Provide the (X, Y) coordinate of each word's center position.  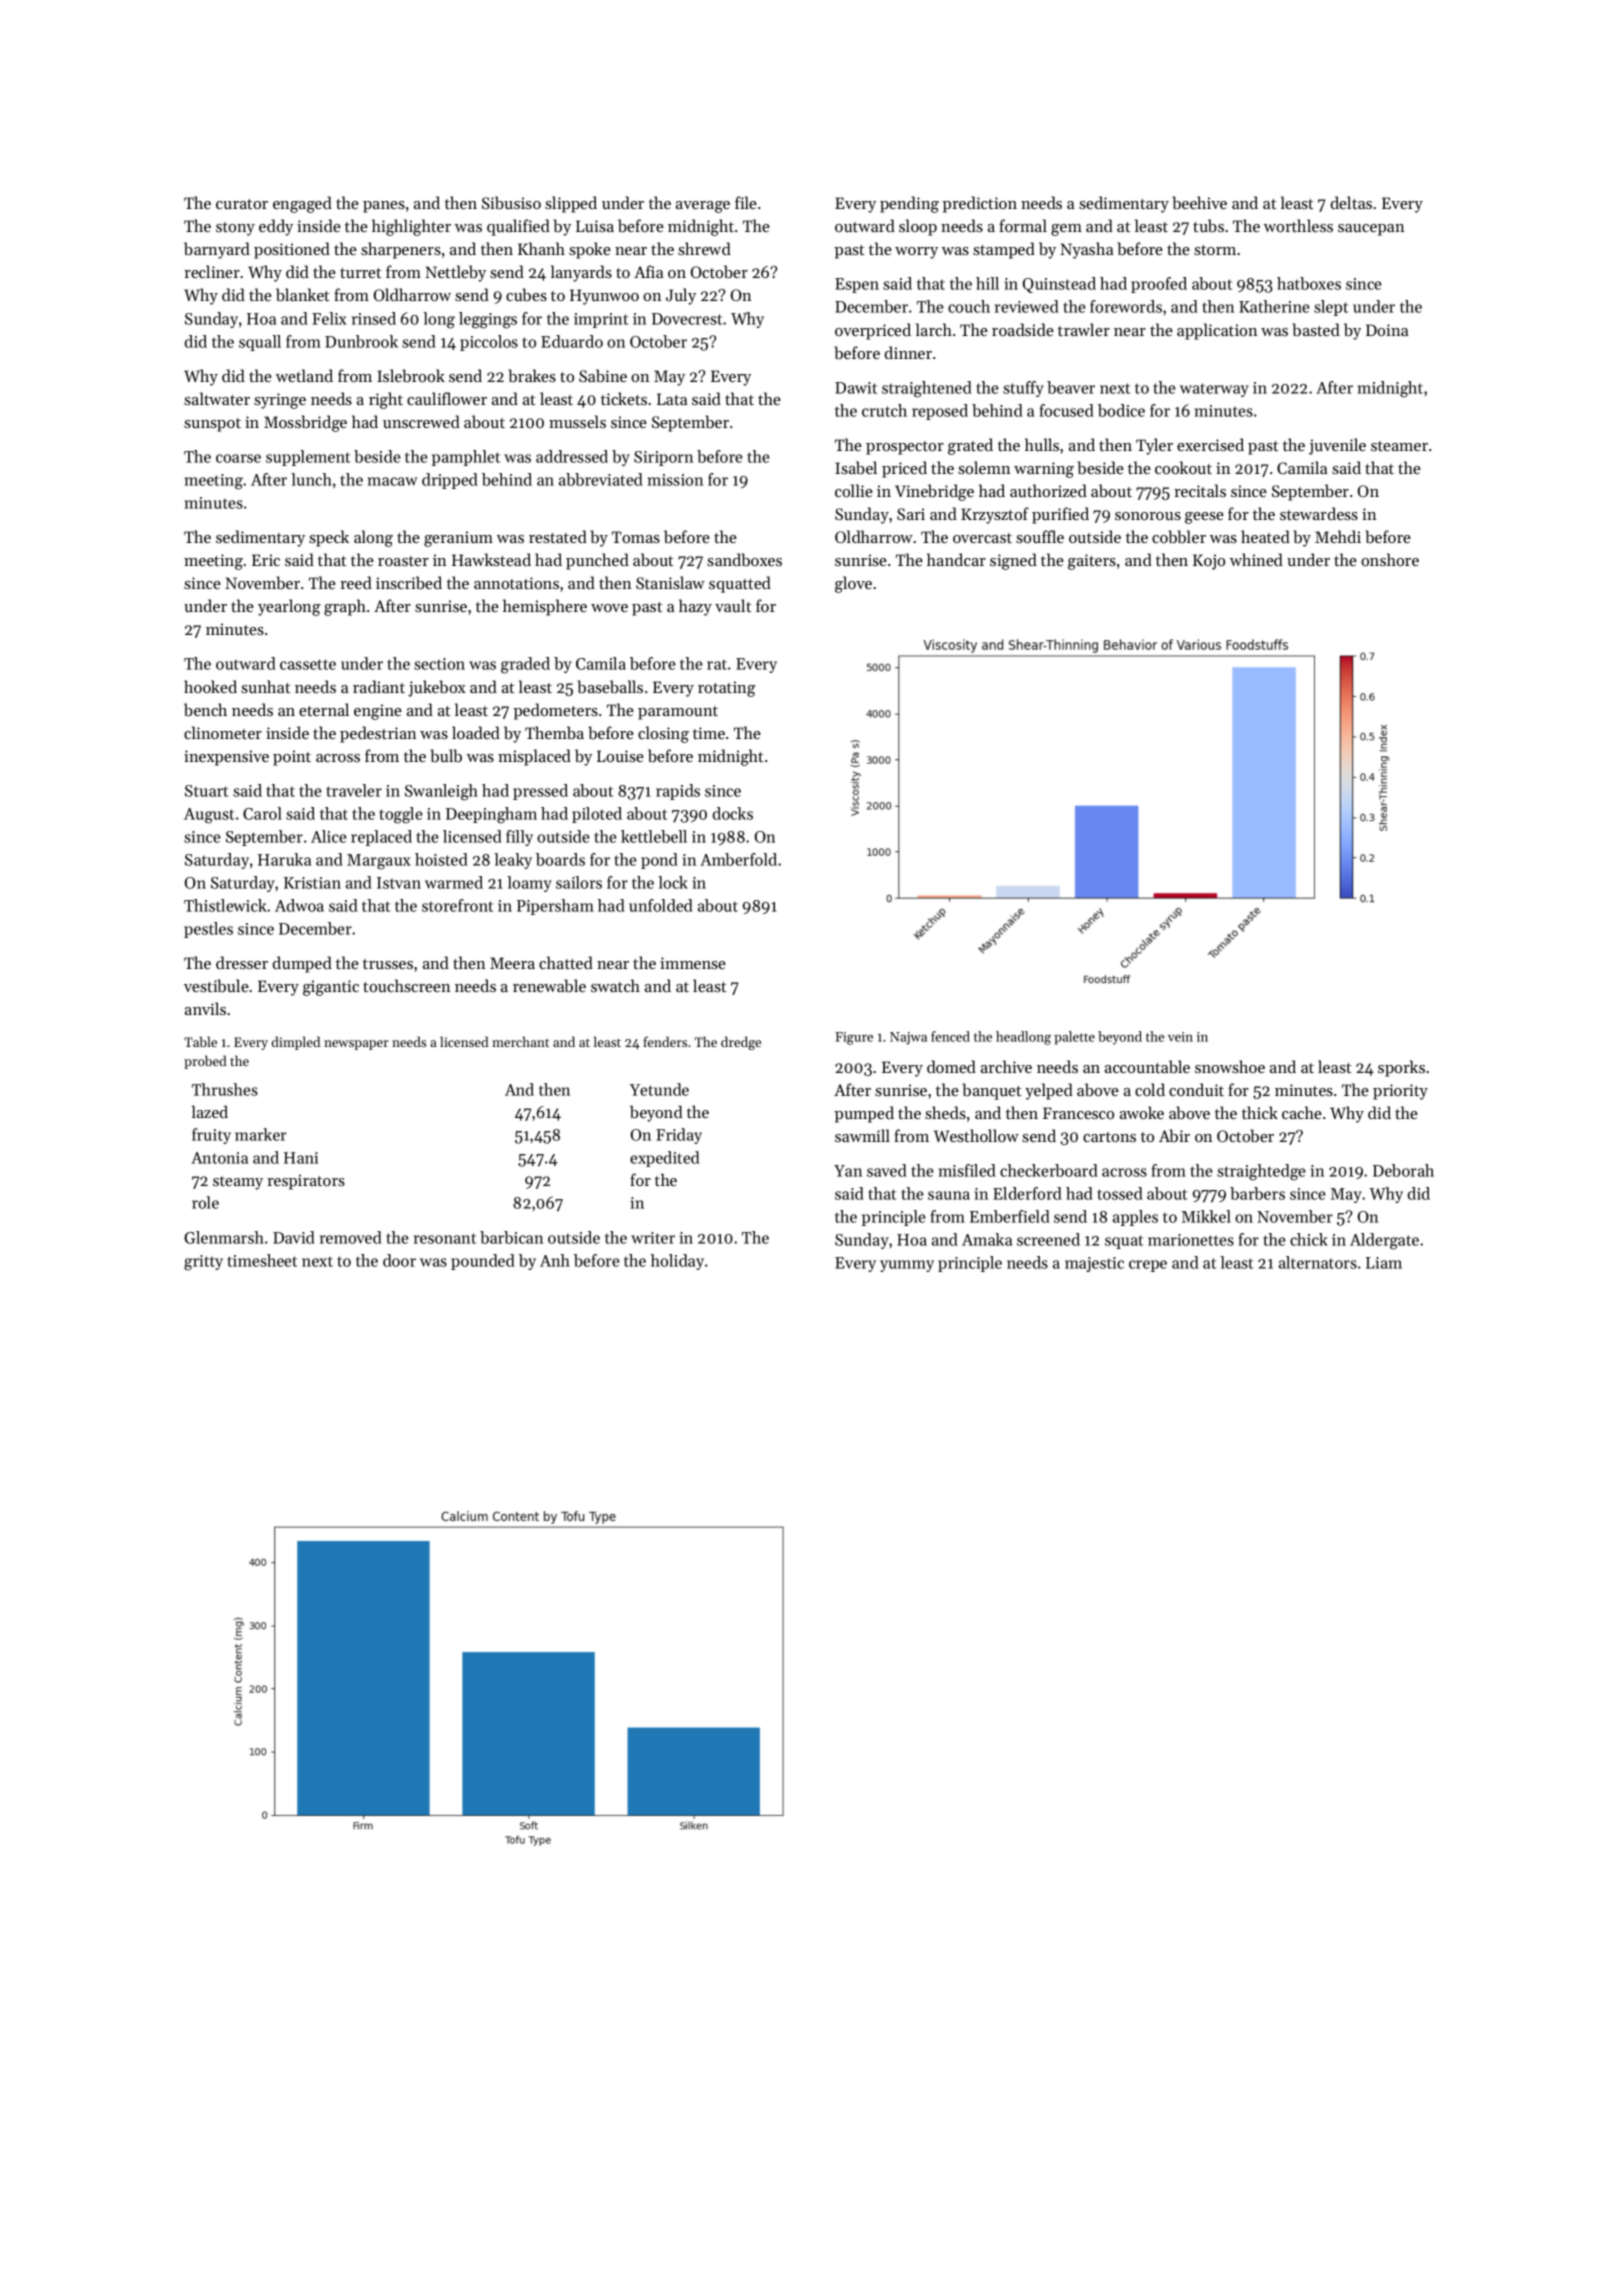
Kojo (1209, 562)
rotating (726, 689)
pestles (208, 930)
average (703, 207)
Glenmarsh (224, 1237)
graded (525, 665)
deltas (1351, 202)
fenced (950, 1036)
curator (242, 204)
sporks (1401, 1068)
